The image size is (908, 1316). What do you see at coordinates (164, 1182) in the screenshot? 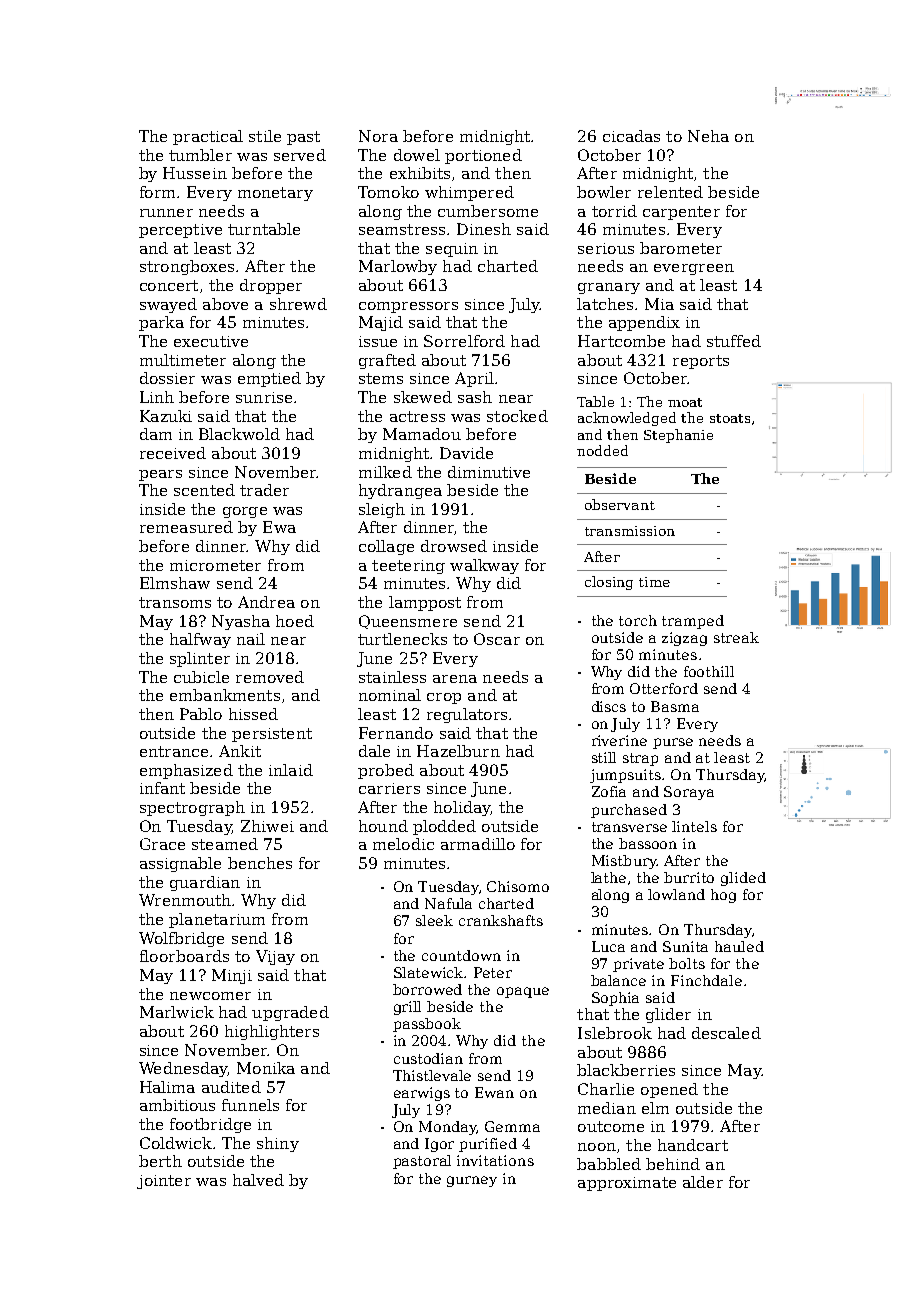
I see `jointer` at bounding box center [164, 1182].
